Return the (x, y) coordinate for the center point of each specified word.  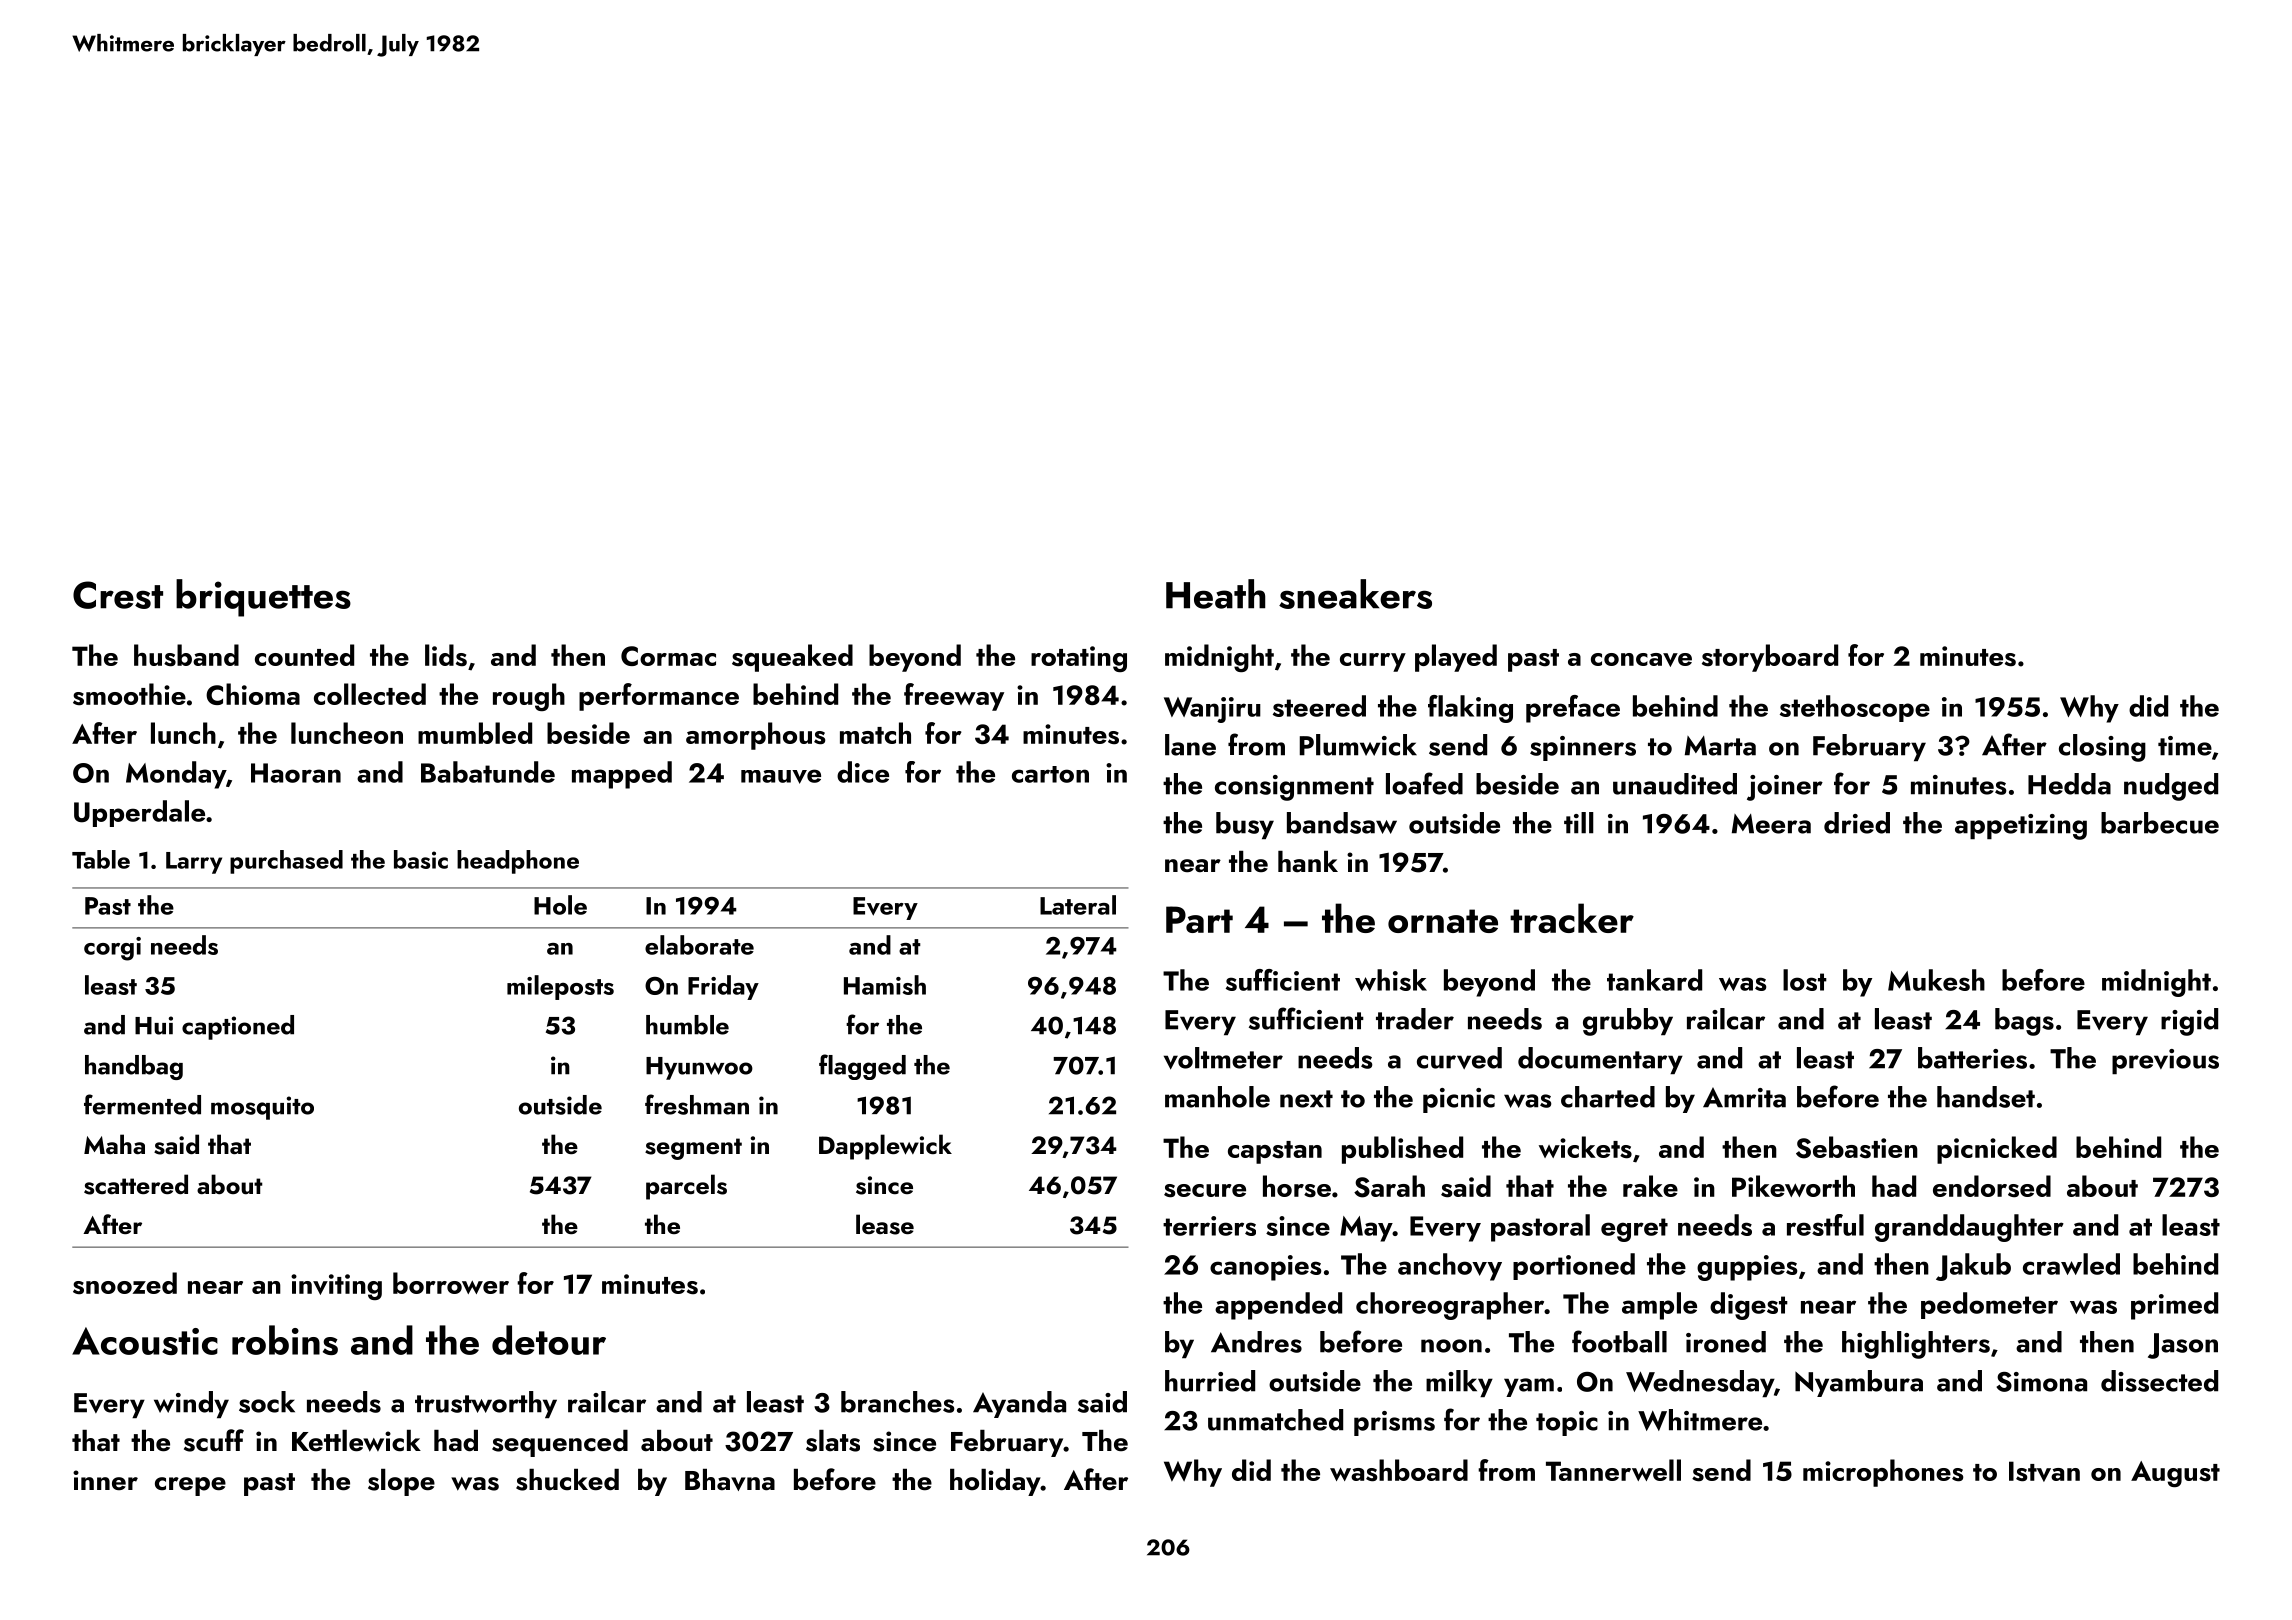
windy (191, 1404)
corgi (112, 949)
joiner (1785, 788)
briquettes (263, 598)
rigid (2189, 1022)
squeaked (792, 658)
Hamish (885, 985)
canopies (1265, 1268)
